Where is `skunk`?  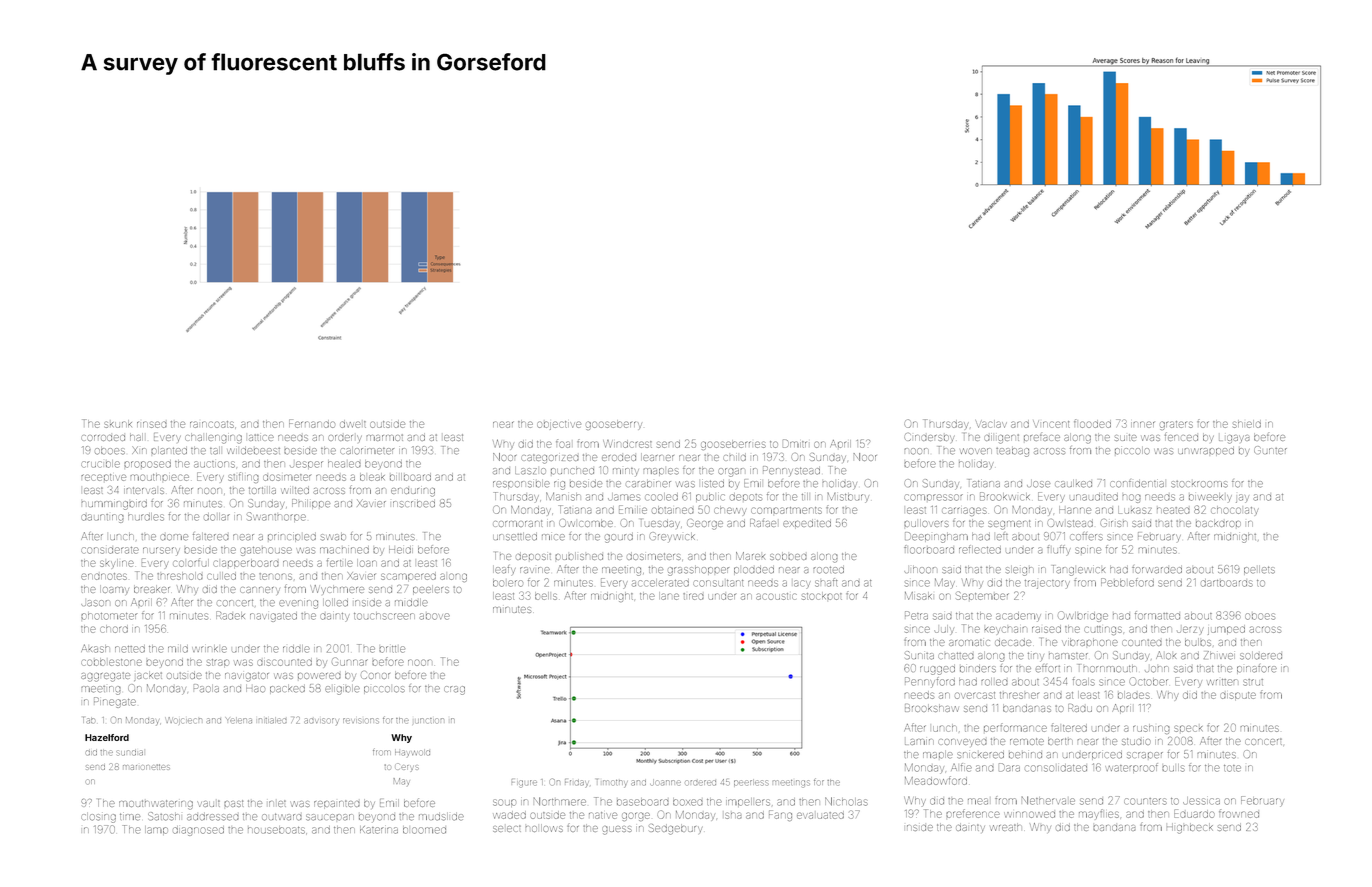 skunk is located at coordinates (118, 424).
